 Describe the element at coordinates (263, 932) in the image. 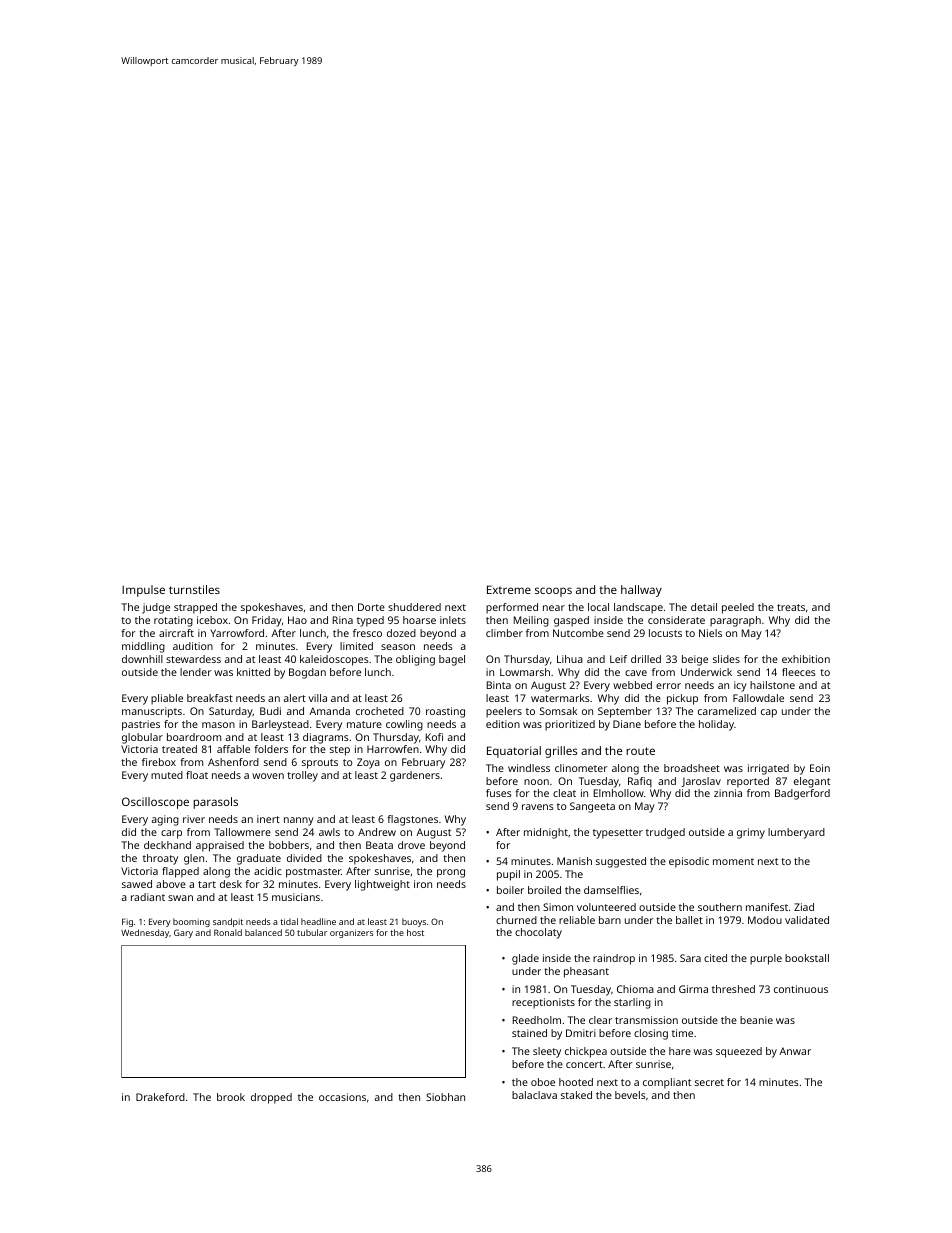

I see `balanced` at that location.
